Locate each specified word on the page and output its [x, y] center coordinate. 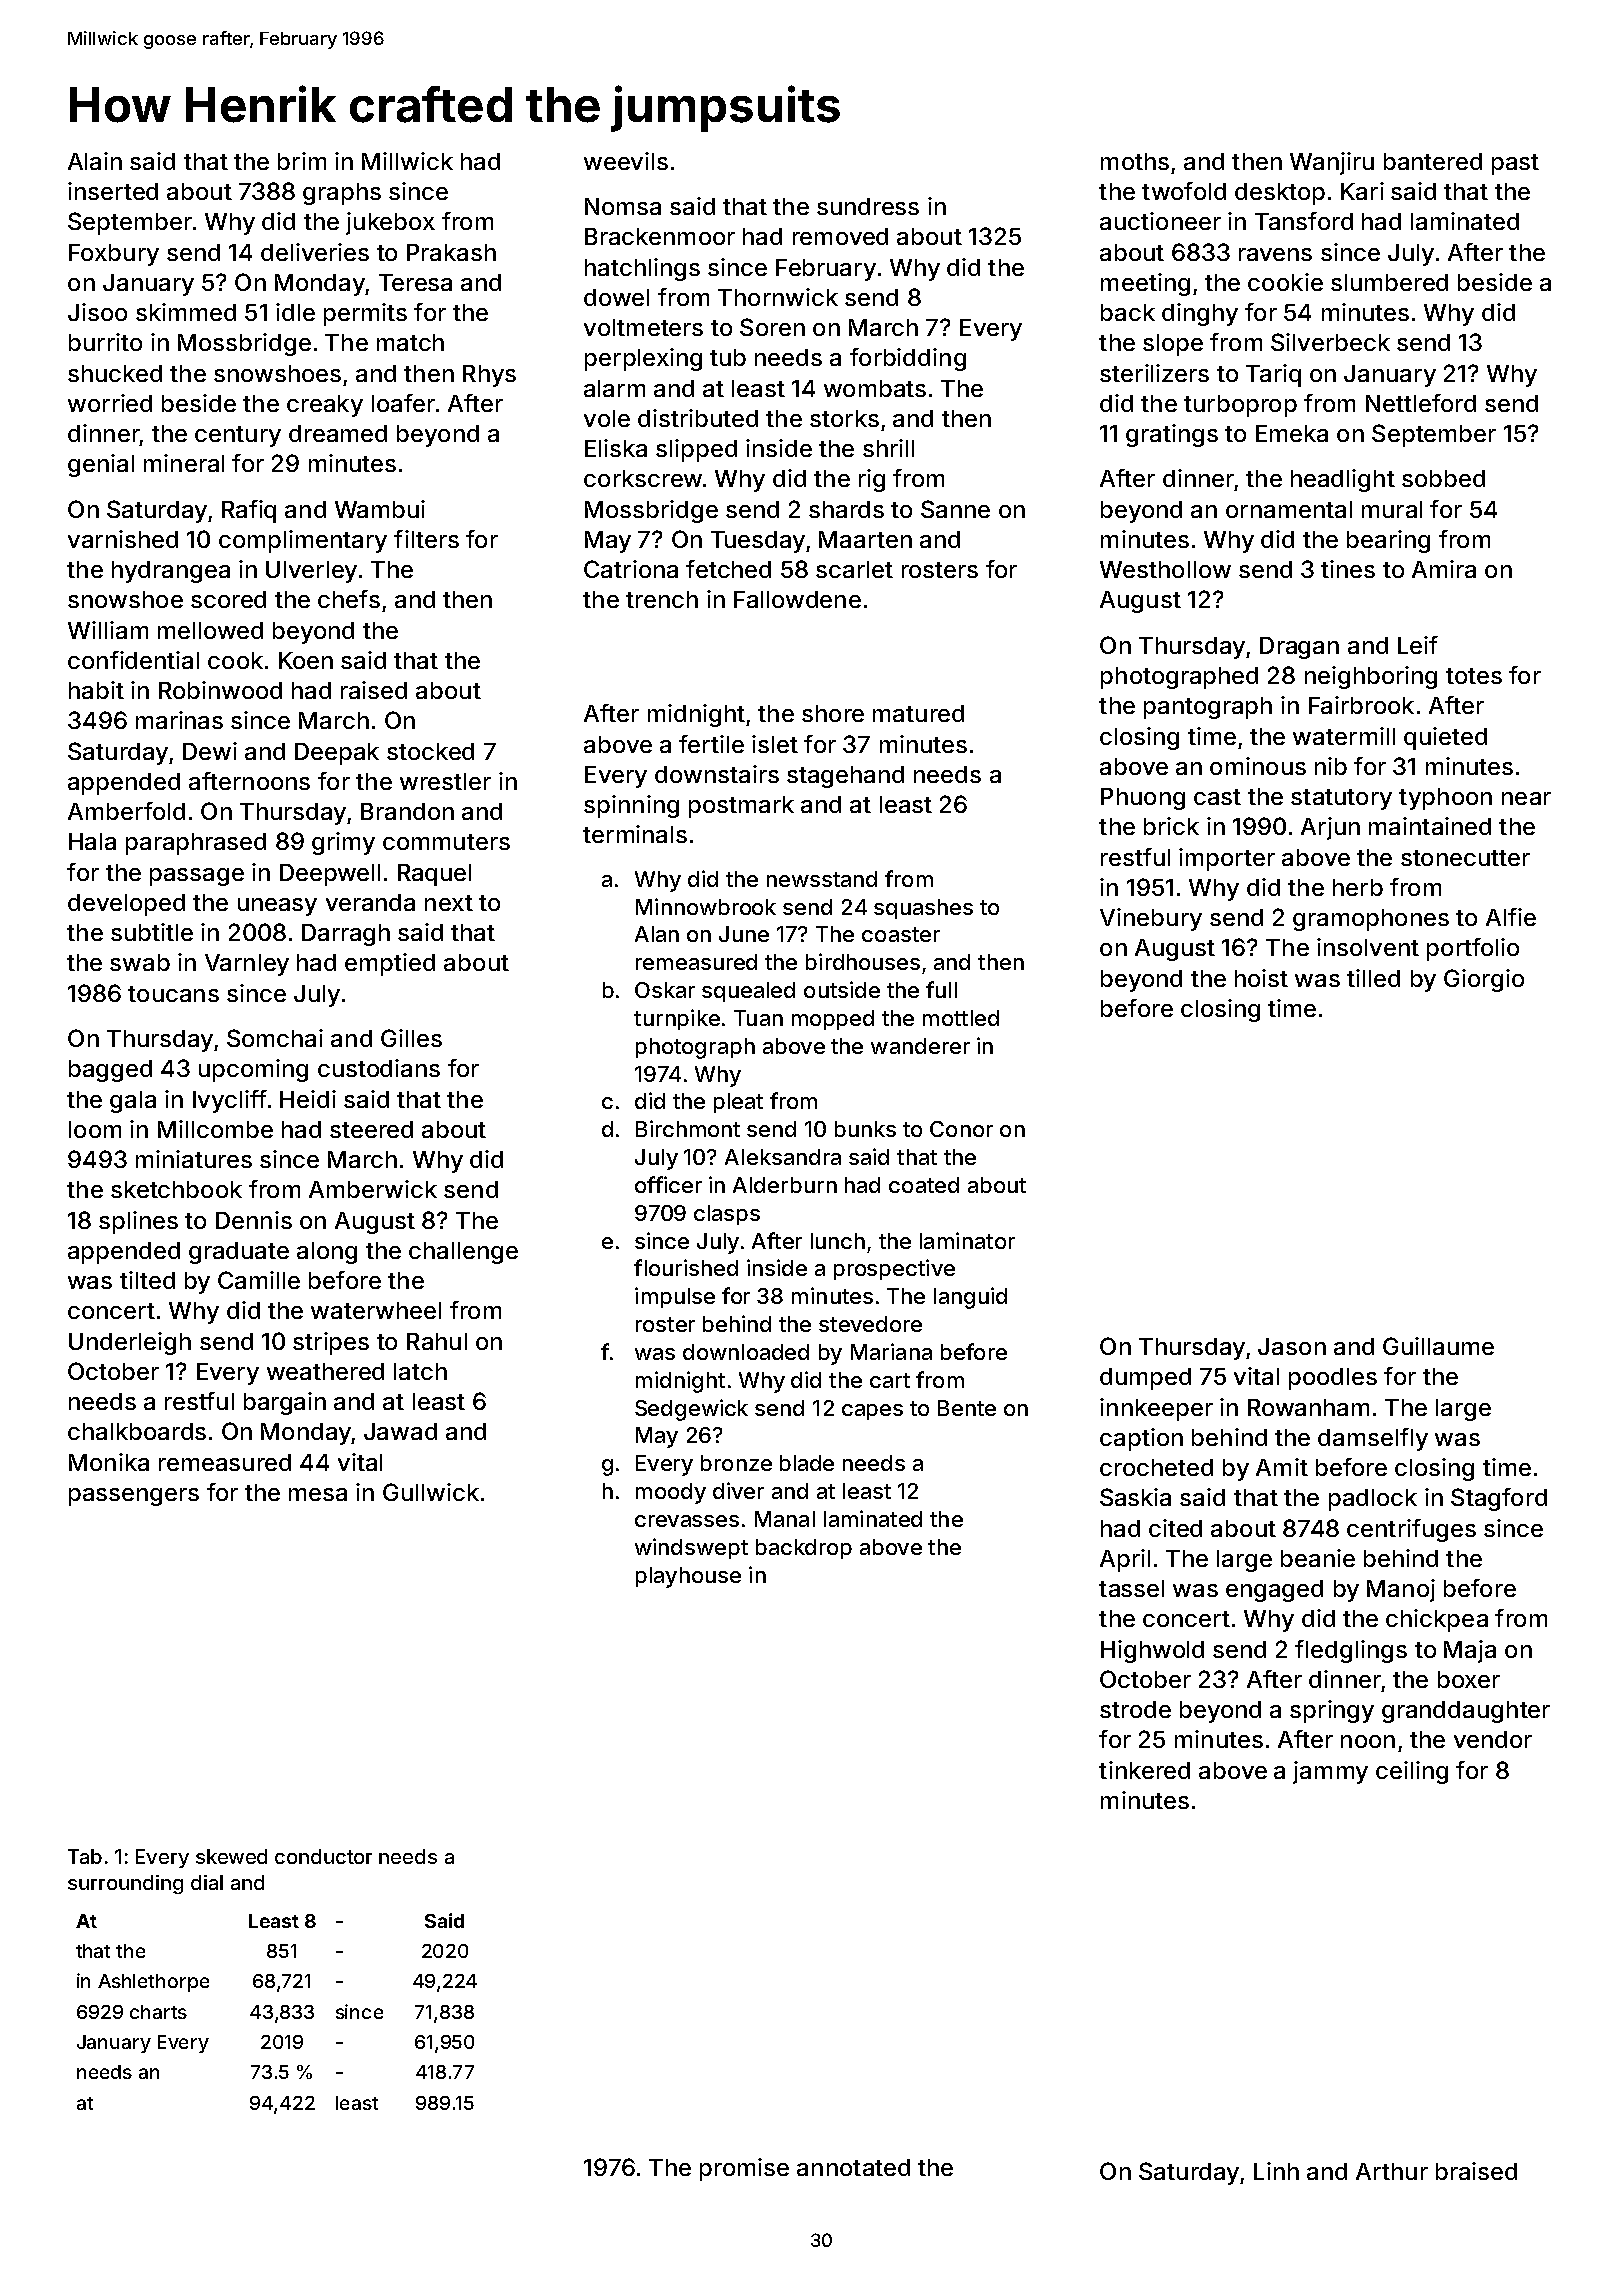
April [1125, 1560]
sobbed [1443, 478]
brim [302, 161]
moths [1135, 161]
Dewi [210, 751]
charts [158, 2012]
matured [918, 713]
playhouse [688, 1577]
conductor [323, 1856]
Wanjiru [1332, 163]
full [941, 989]
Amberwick [373, 1189]
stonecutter [1465, 858]
